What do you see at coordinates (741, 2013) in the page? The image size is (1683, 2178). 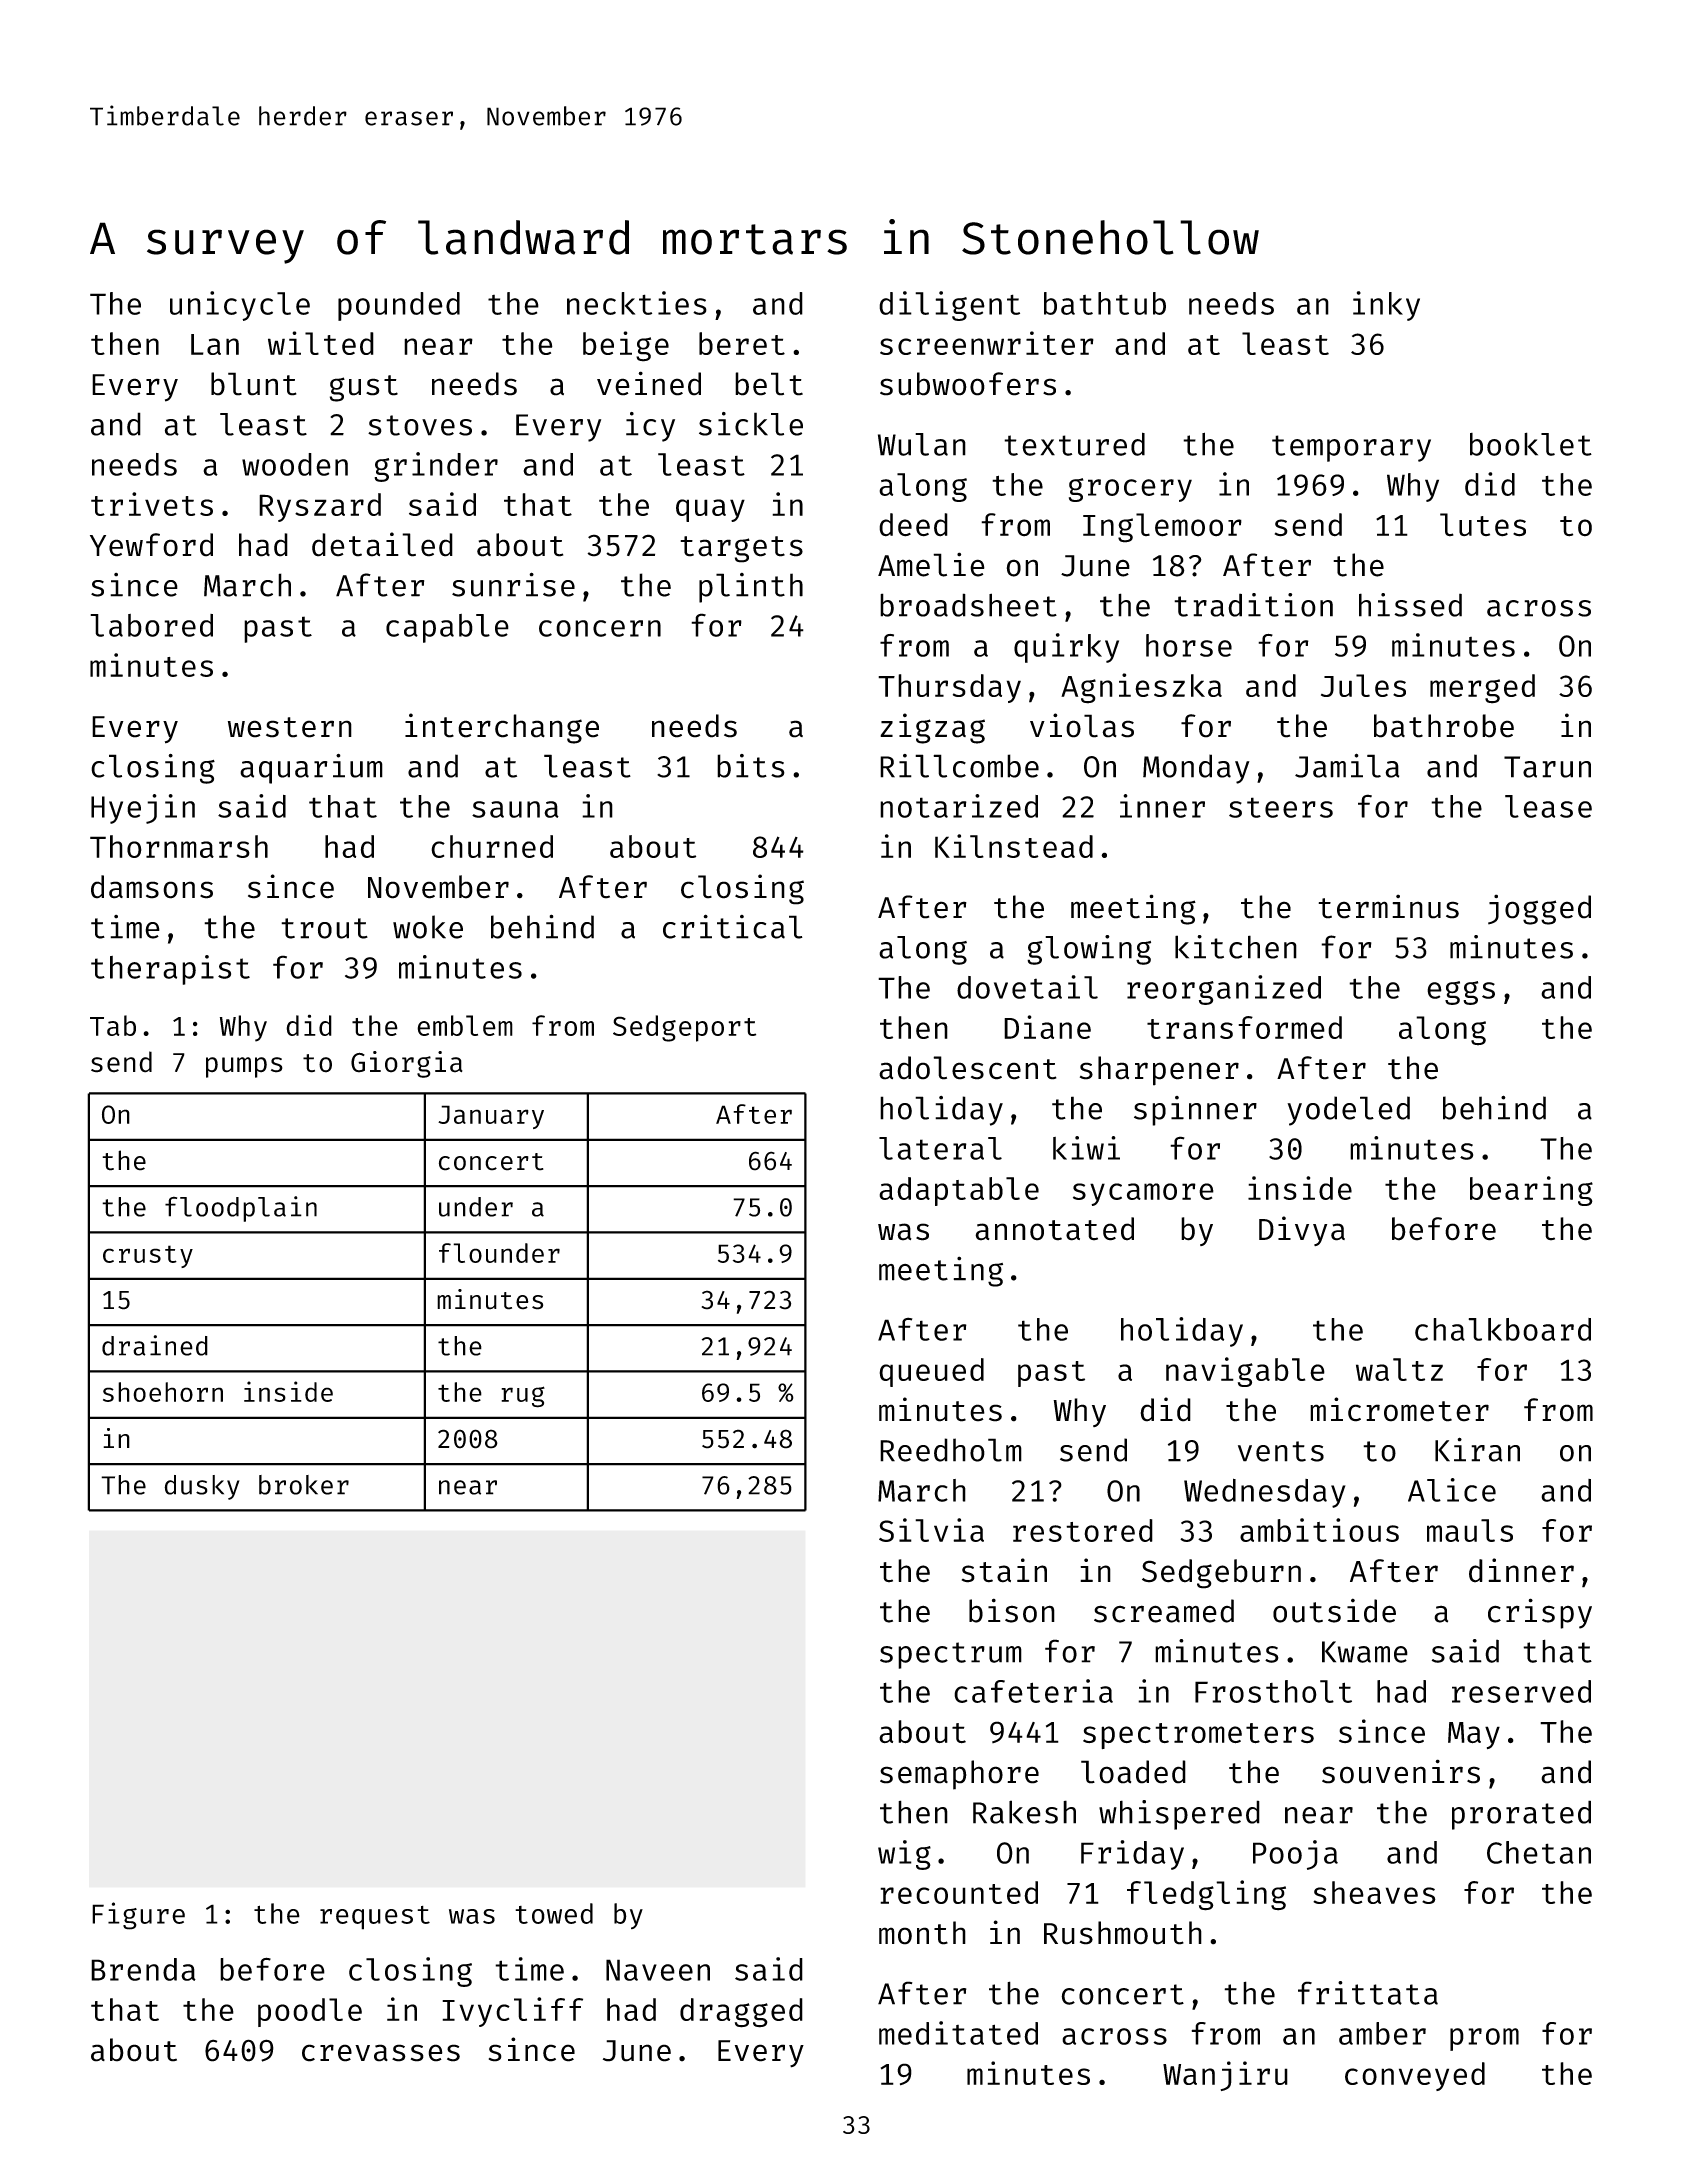 I see `dragged` at bounding box center [741, 2013].
